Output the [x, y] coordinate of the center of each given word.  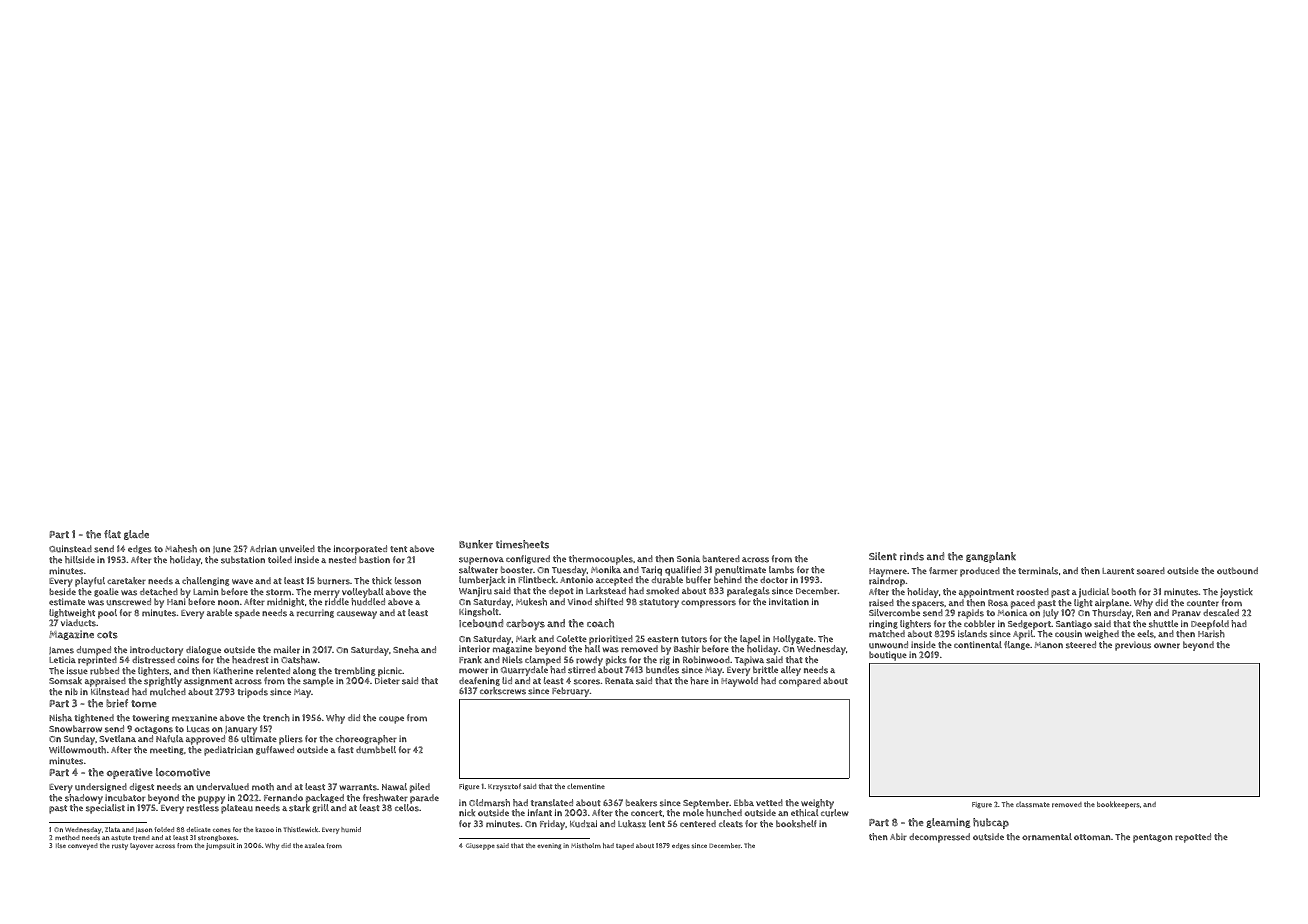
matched [887, 633]
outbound [1237, 571]
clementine [586, 786]
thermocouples [601, 560]
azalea [315, 845]
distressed [153, 660]
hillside [80, 560]
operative [130, 773]
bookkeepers [1118, 805]
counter [1203, 603]
